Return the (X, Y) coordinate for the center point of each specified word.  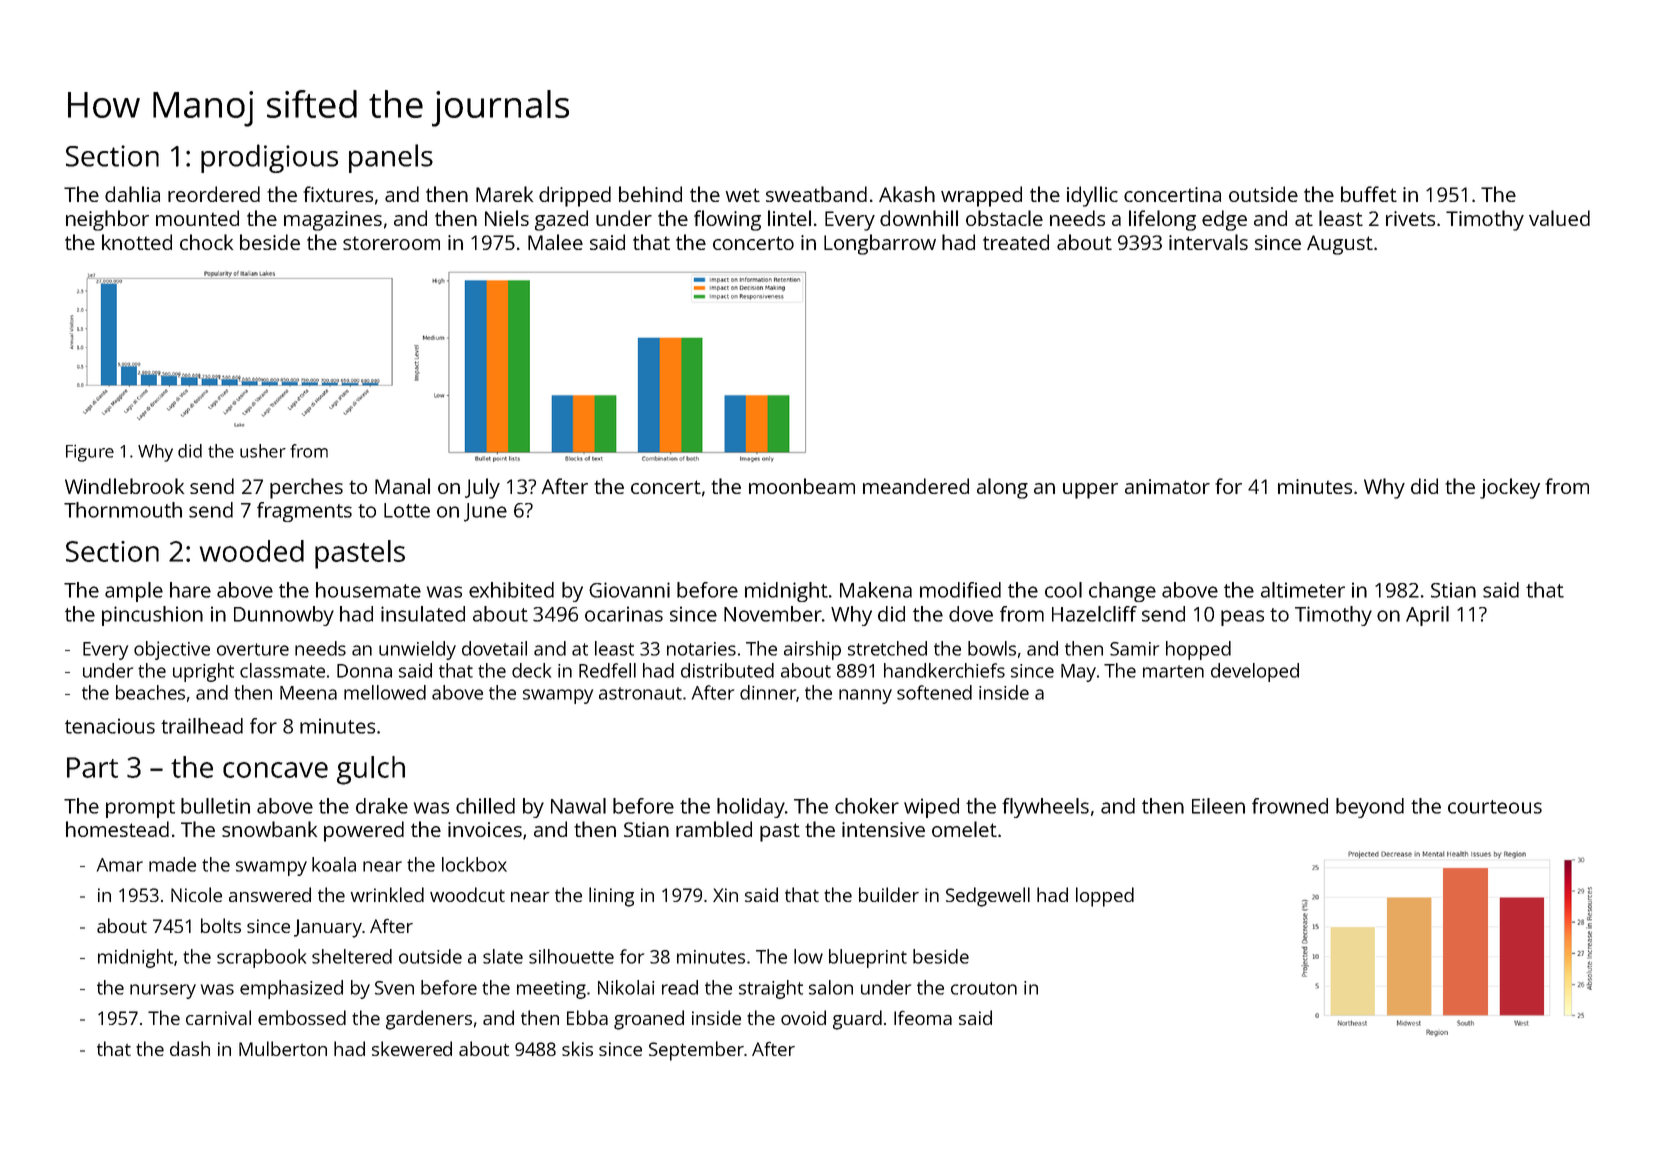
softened (934, 692)
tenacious (110, 726)
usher (263, 451)
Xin (725, 895)
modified (960, 590)
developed (1255, 672)
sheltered (352, 956)
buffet (1369, 194)
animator (1167, 486)
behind (650, 194)
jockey (1510, 488)
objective (172, 650)
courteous (1495, 807)
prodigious (269, 158)
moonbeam (802, 486)
